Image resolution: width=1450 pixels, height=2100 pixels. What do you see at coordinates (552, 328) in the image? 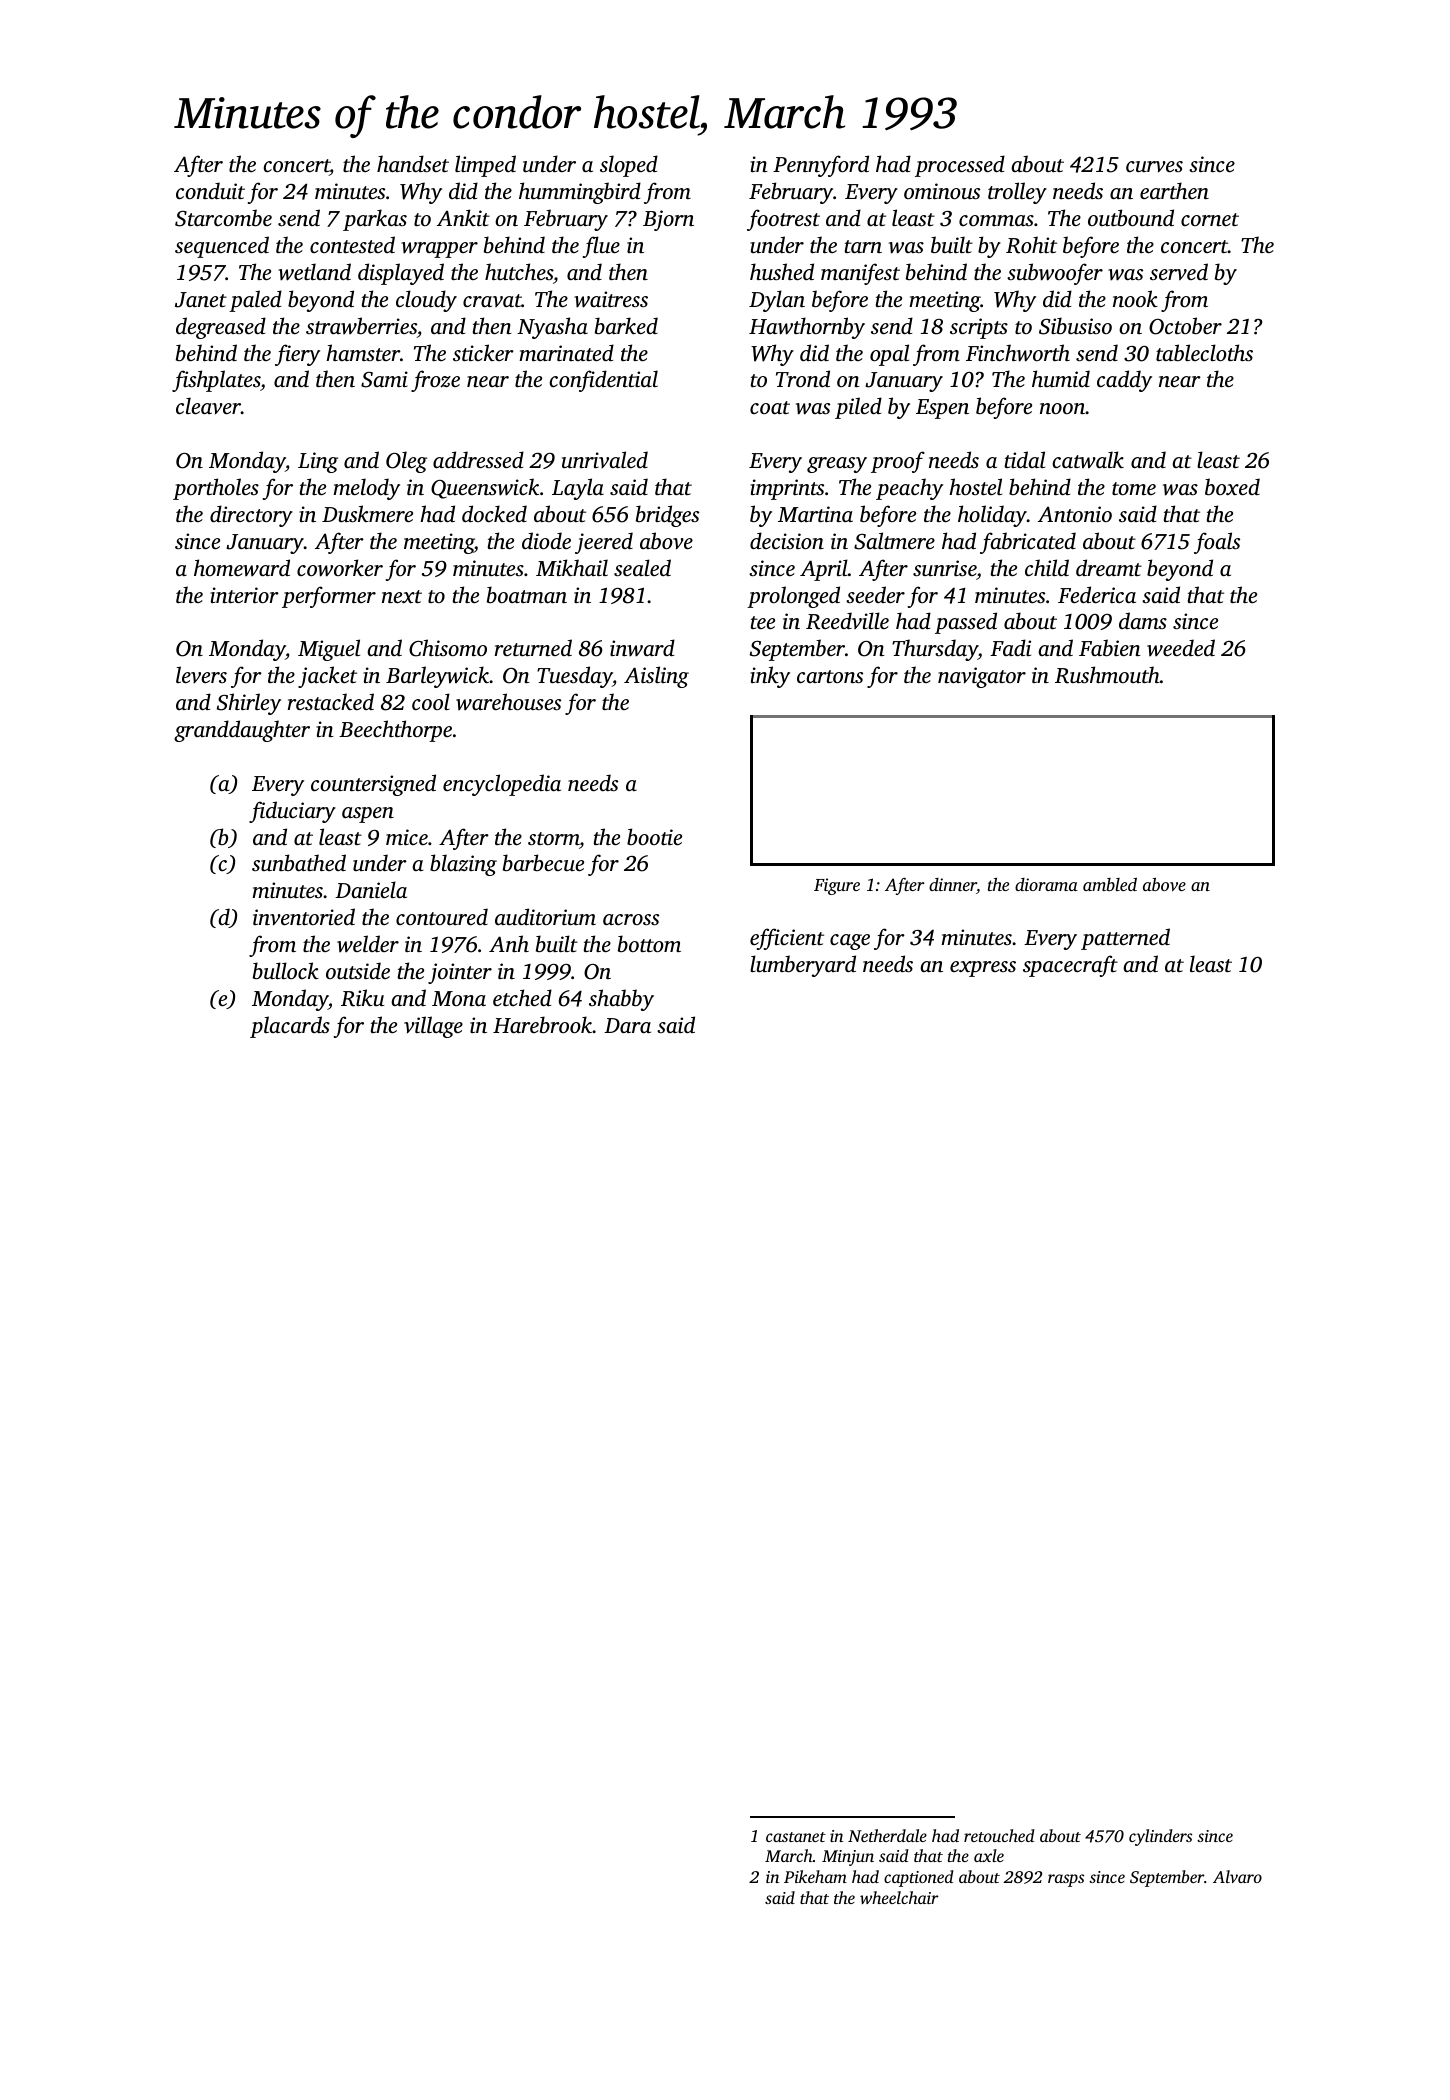
I see `Nyasha` at bounding box center [552, 328].
